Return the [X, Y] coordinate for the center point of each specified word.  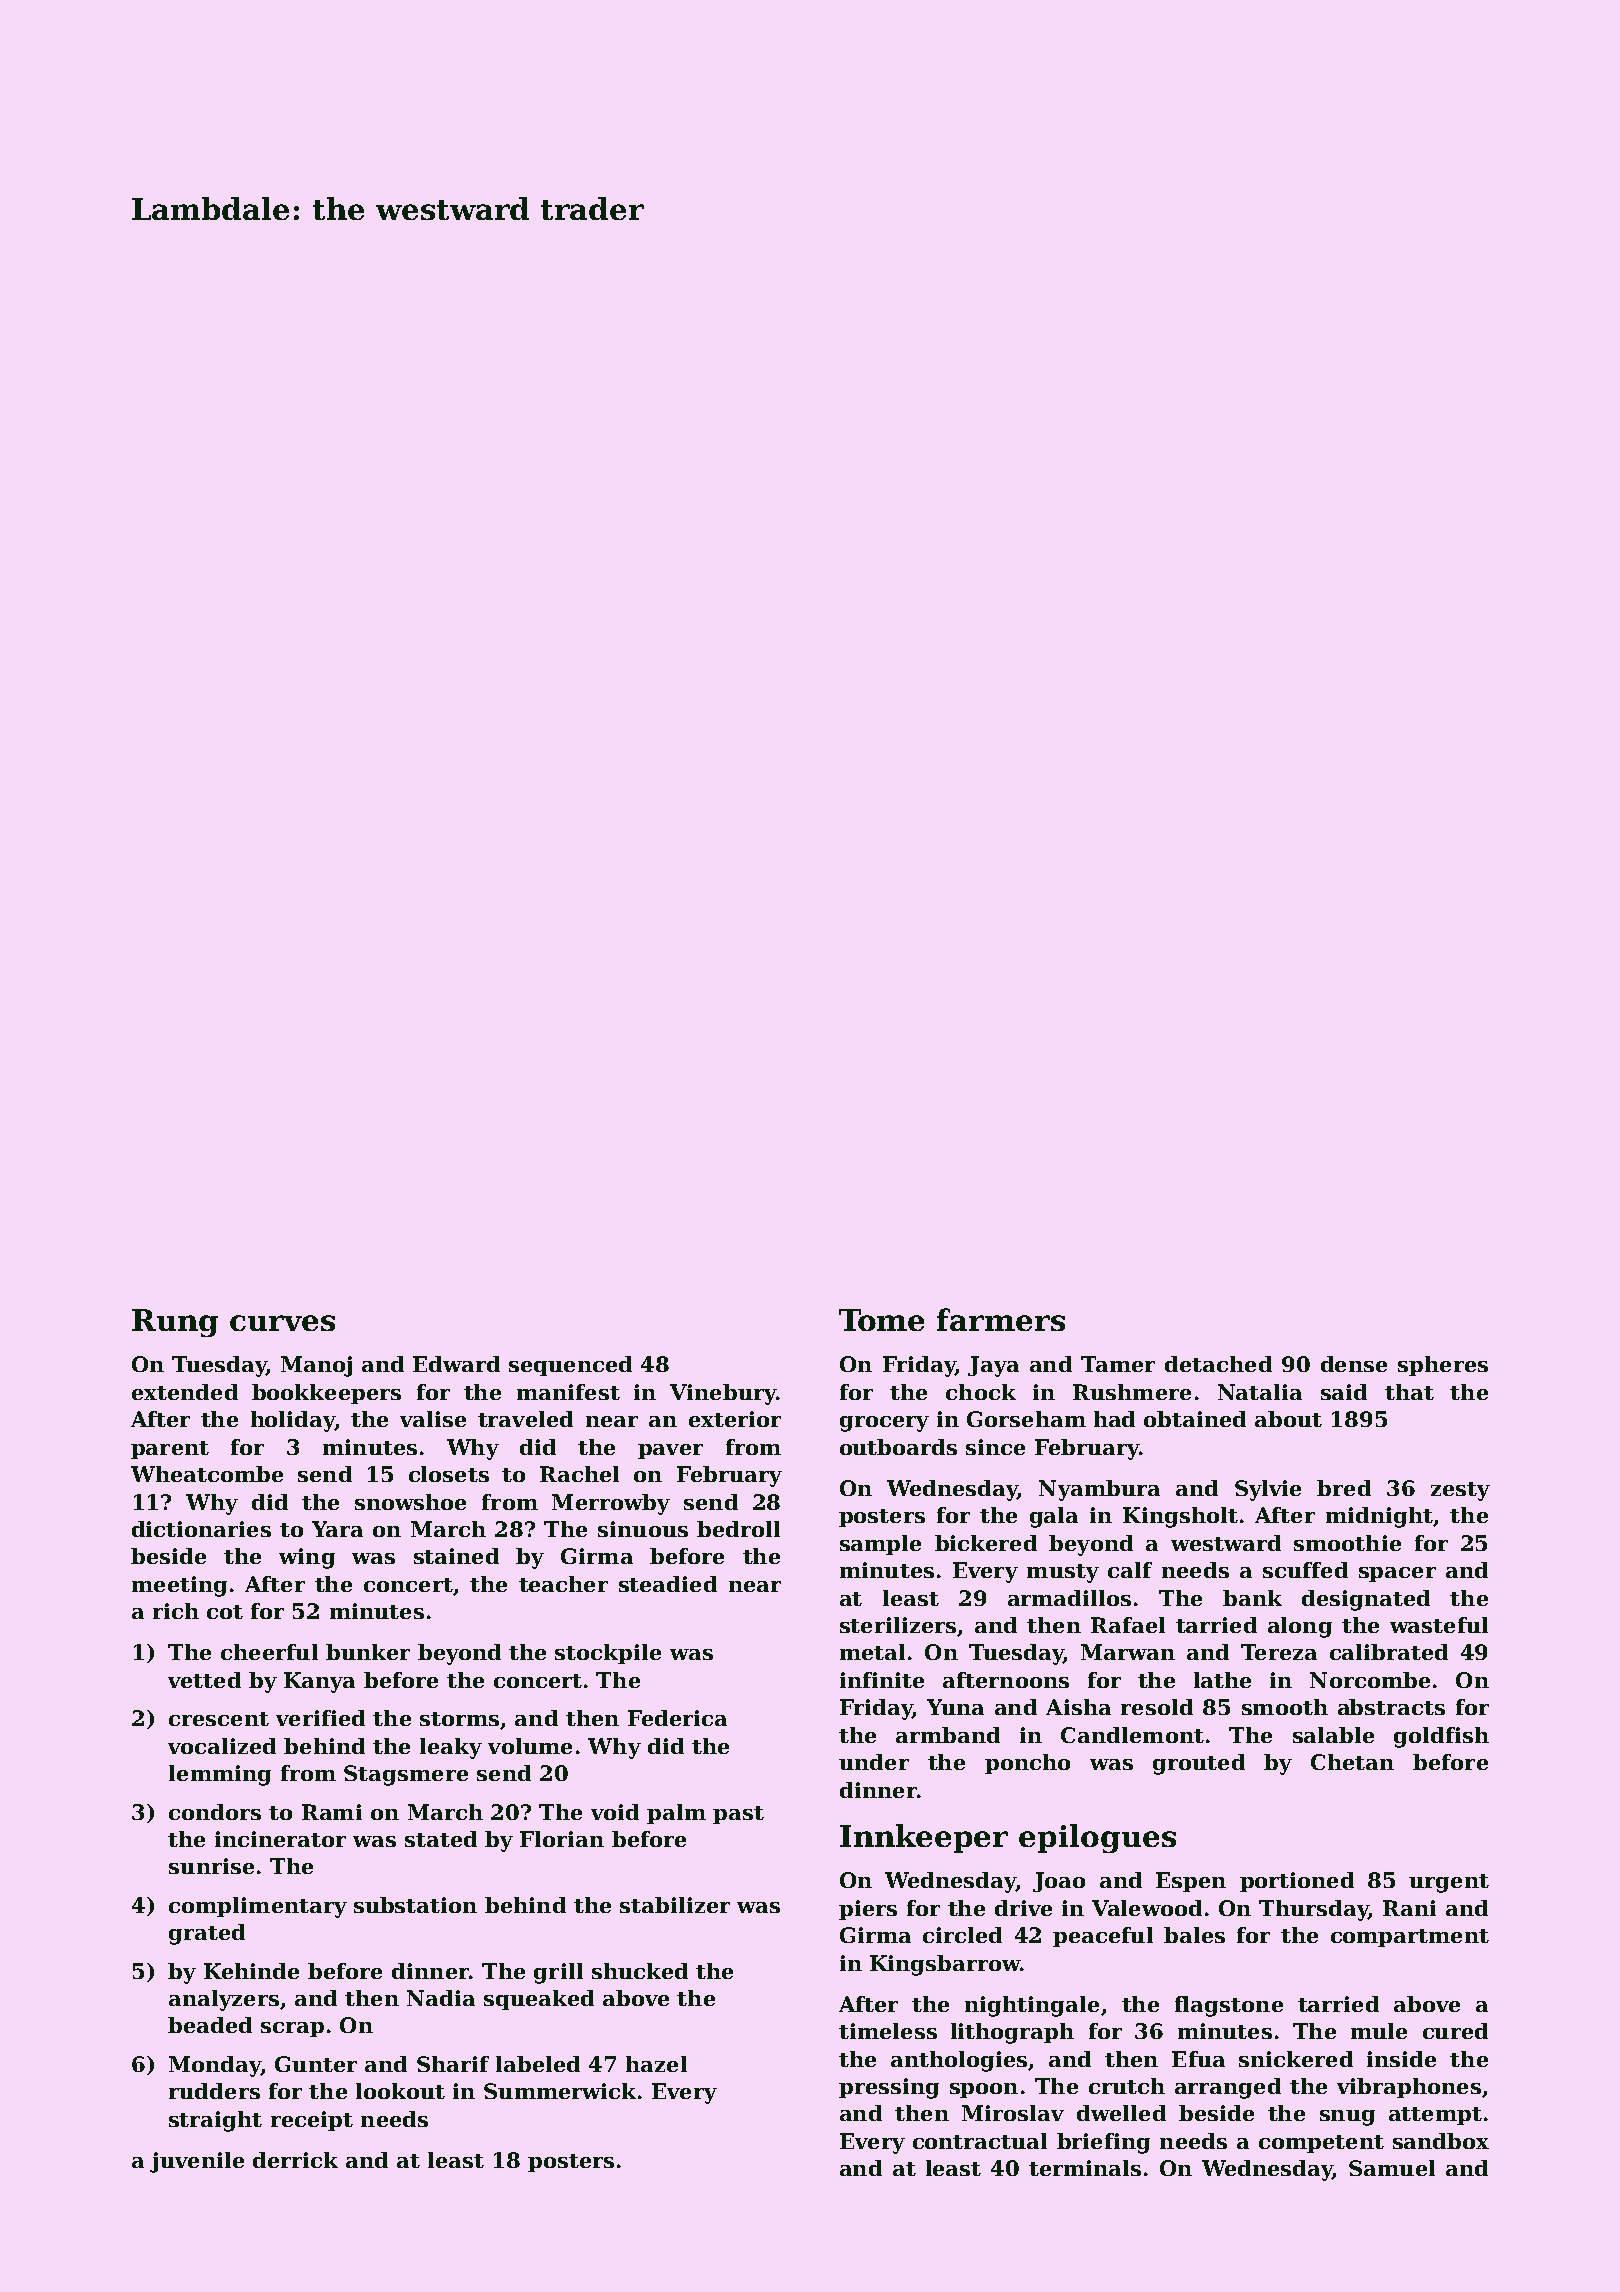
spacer [1397, 1574]
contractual [980, 2141]
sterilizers [898, 1625]
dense [1354, 1364]
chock [981, 1392]
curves [282, 1323]
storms [459, 1719]
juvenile [197, 2162]
